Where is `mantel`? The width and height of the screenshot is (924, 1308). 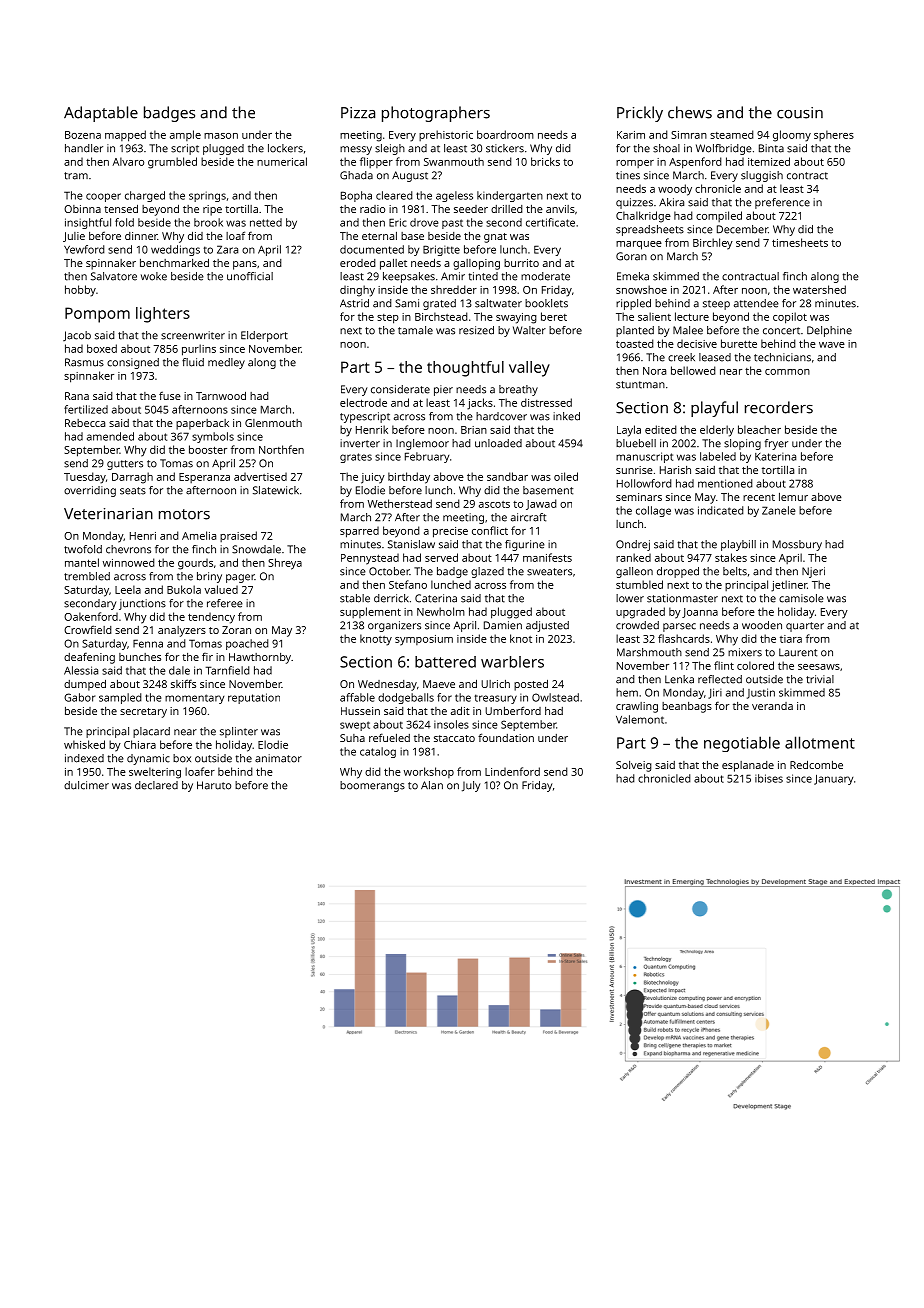 mantel is located at coordinates (82, 562).
